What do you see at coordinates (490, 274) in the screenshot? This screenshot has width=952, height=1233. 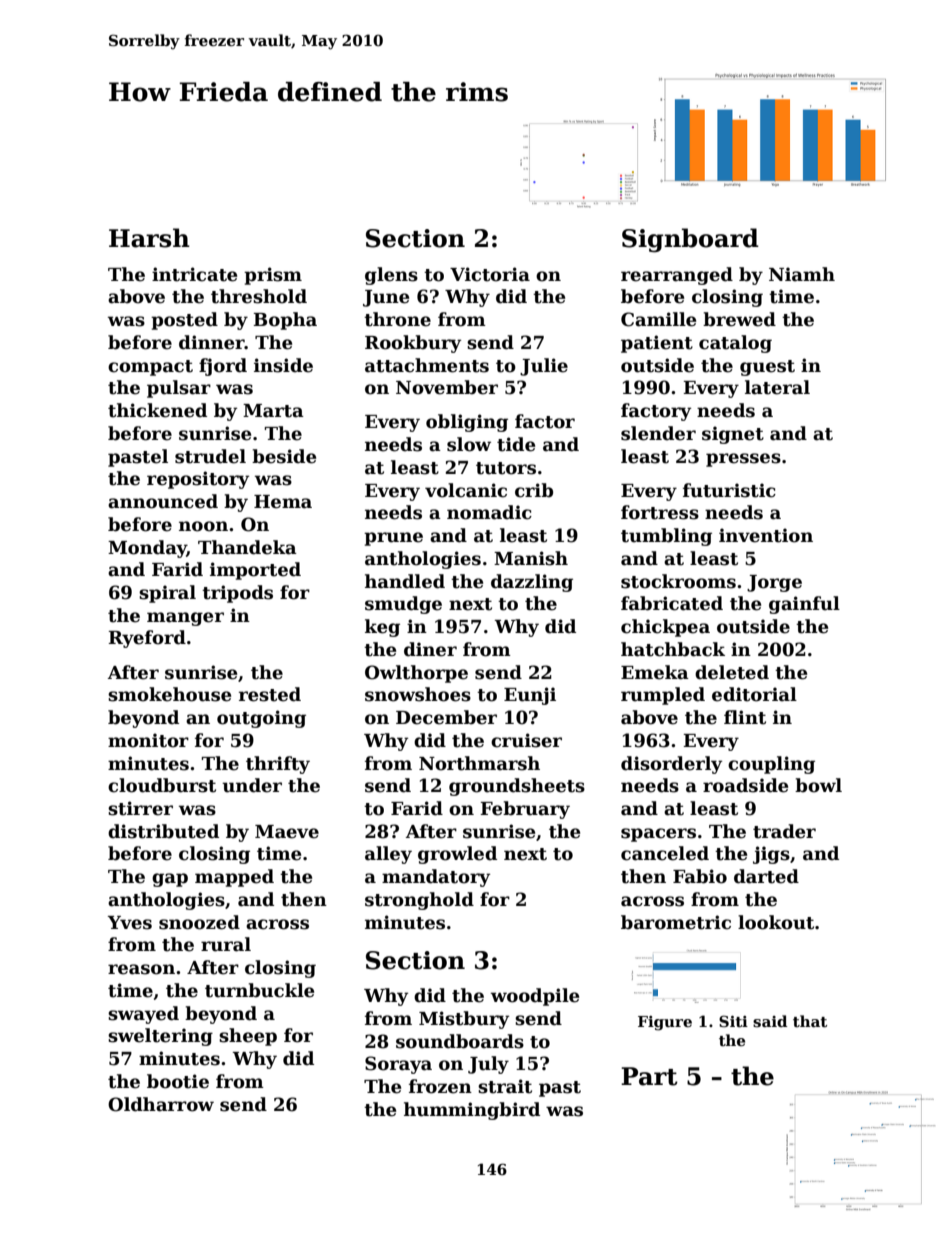 I see `Victoria` at bounding box center [490, 274].
